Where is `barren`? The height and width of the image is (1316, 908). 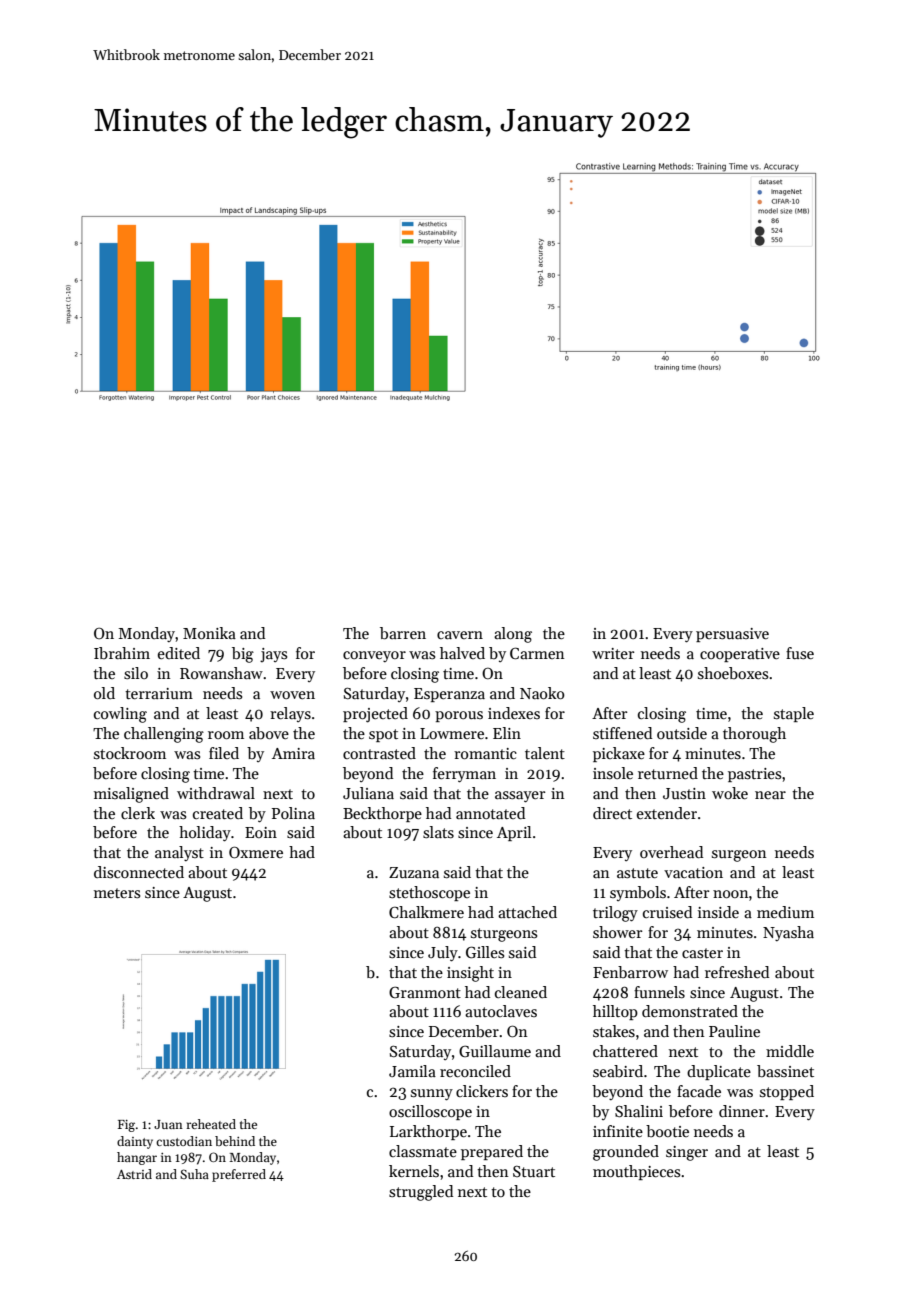 barren is located at coordinates (403, 633).
